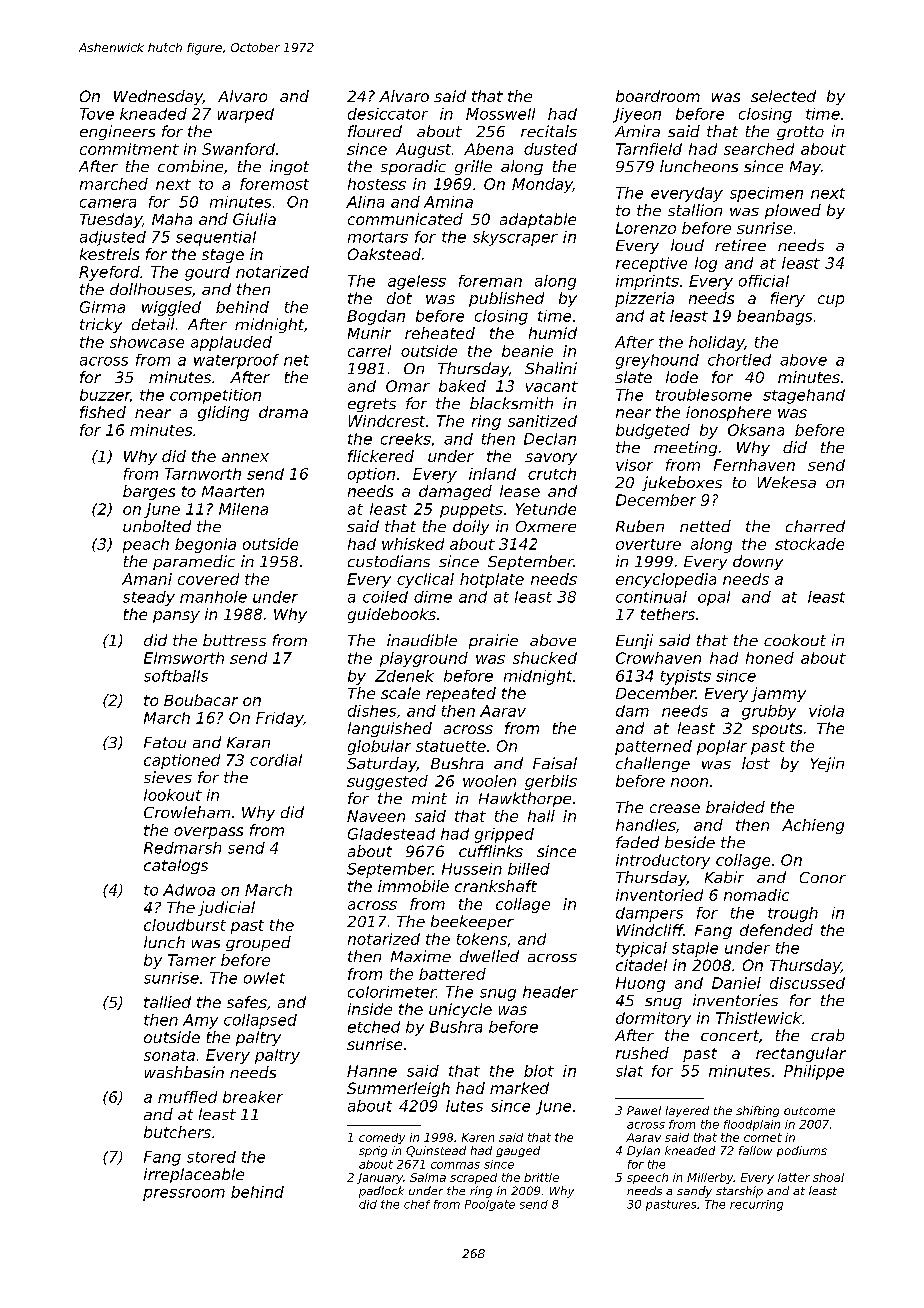 The width and height of the document is (924, 1308). What do you see at coordinates (783, 96) in the document?
I see `selected` at bounding box center [783, 96].
